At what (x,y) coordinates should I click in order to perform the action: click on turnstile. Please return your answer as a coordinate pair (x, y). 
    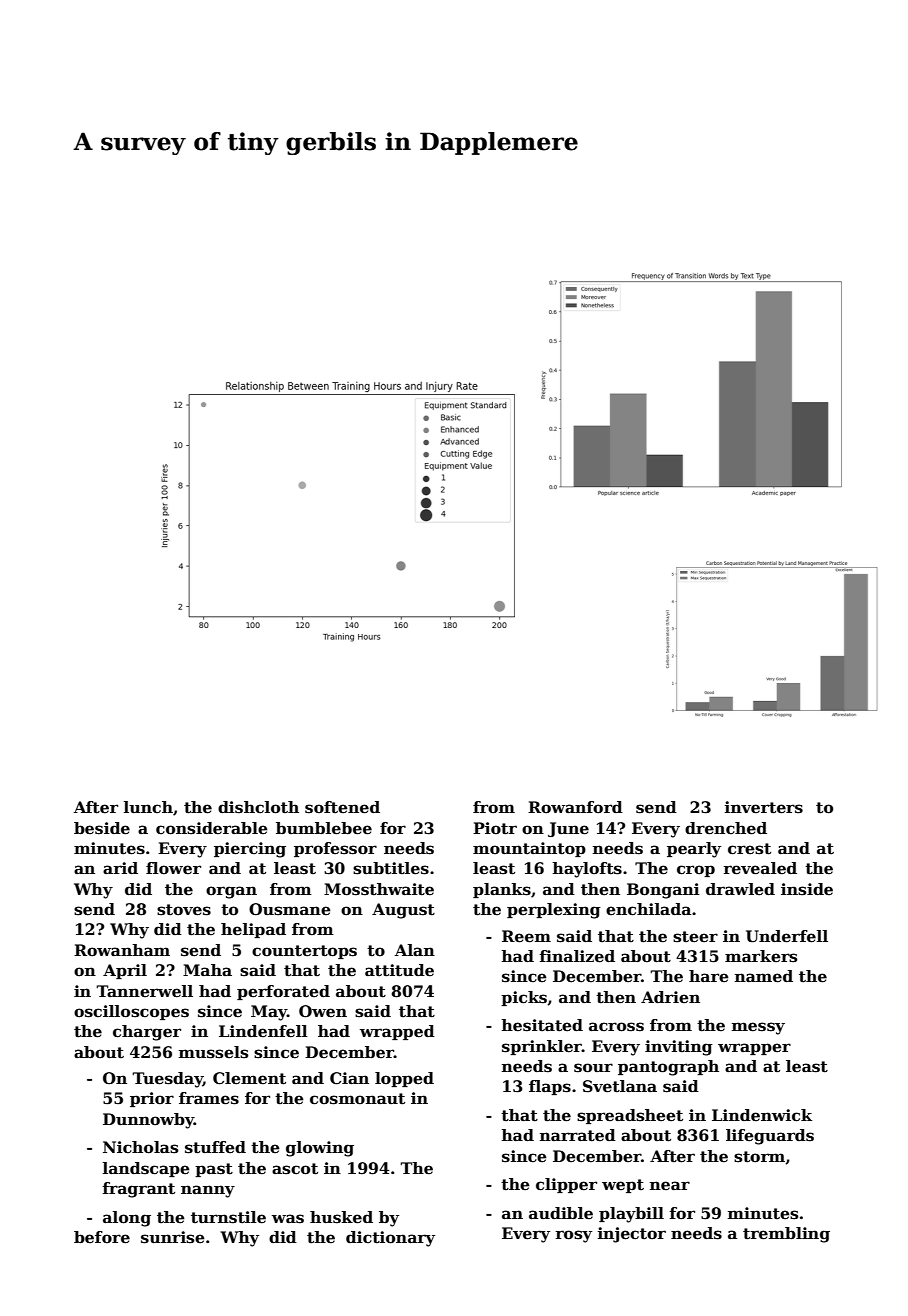
    Looking at the image, I should click on (228, 1217).
